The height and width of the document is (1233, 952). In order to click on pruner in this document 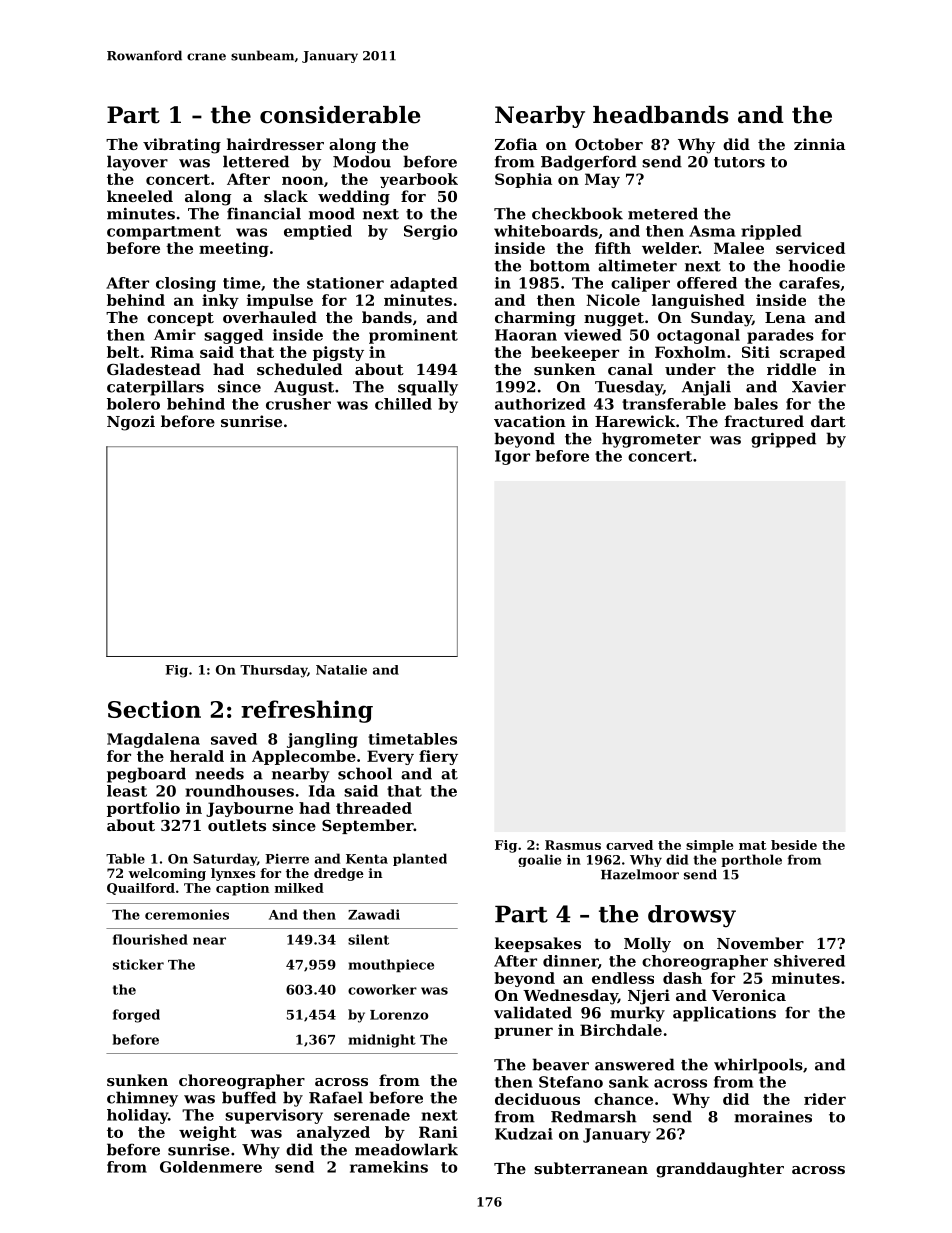, I will do `click(523, 1033)`.
